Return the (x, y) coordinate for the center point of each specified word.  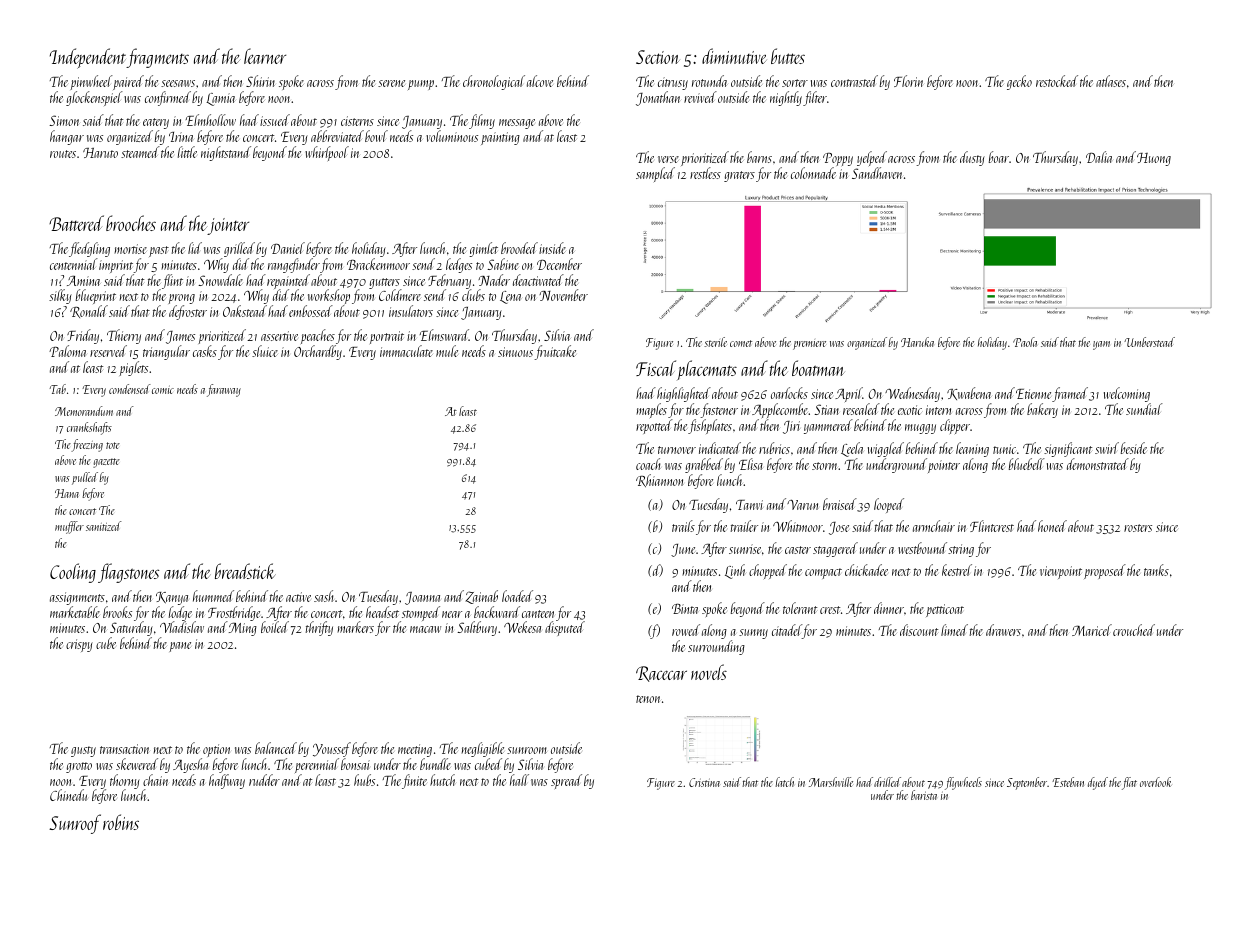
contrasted (854, 81)
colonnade (813, 173)
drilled (887, 782)
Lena (510, 297)
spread (566, 781)
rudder (264, 780)
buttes (788, 56)
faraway (224, 390)
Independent (88, 58)
